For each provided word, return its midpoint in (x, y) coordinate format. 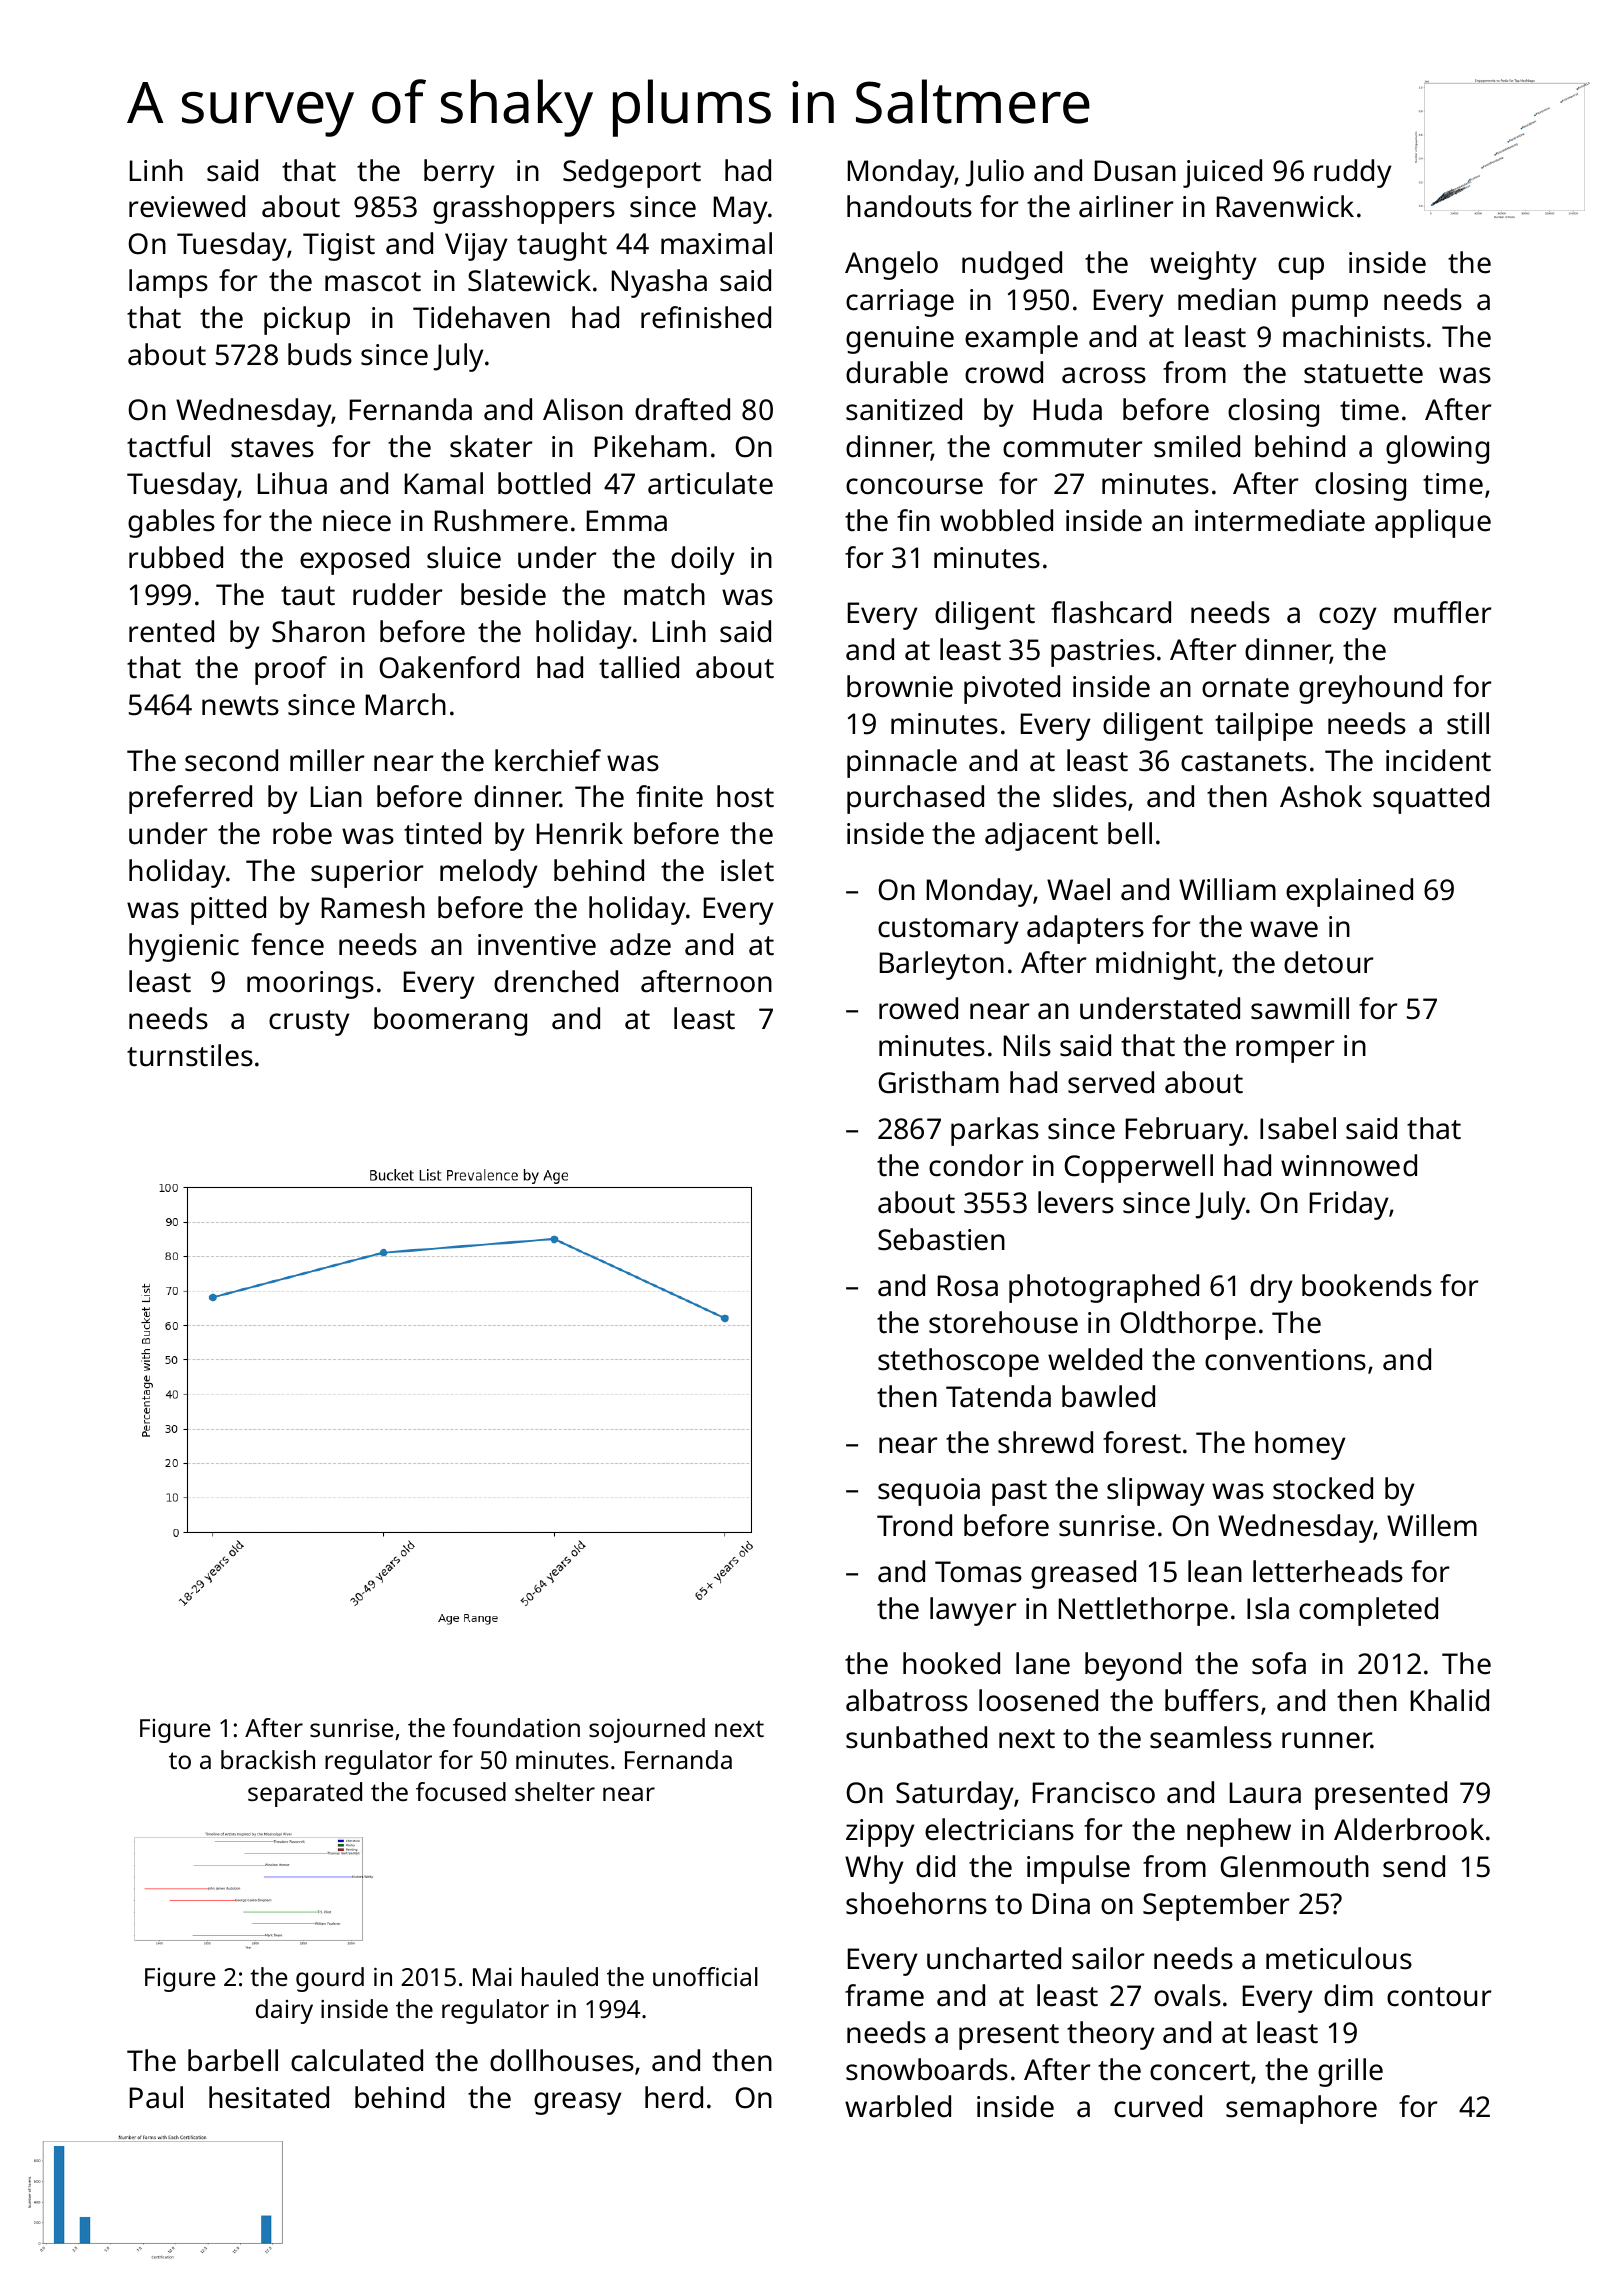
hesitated (269, 2097)
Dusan (1135, 171)
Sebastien (941, 1239)
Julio (995, 173)
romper (1285, 1051)
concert (1200, 2071)
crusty (309, 1023)
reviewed (187, 206)
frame (884, 1995)
